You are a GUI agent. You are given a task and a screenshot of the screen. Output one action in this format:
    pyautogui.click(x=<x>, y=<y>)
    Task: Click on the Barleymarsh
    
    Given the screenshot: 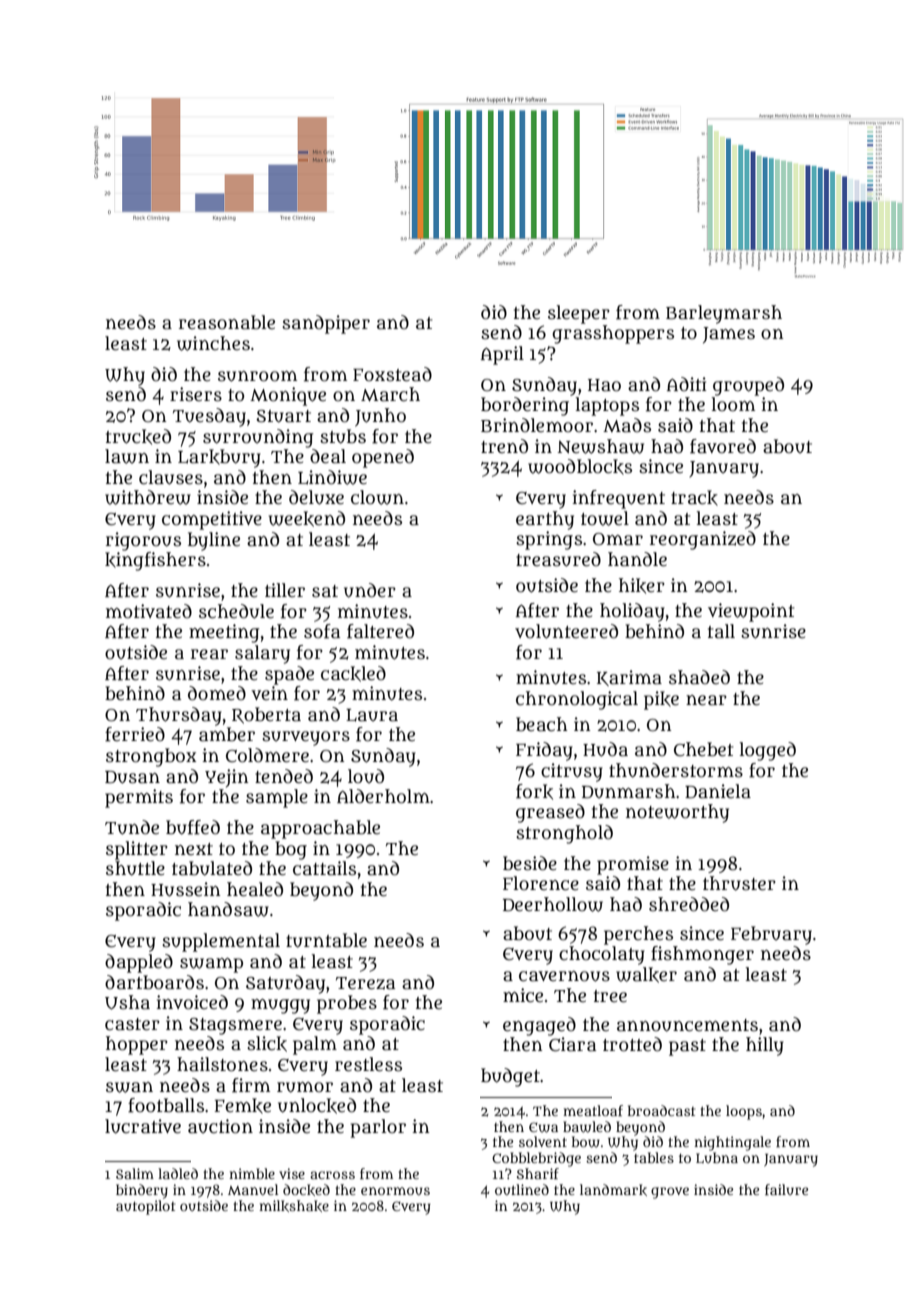 What is the action you would take?
    pyautogui.click(x=724, y=314)
